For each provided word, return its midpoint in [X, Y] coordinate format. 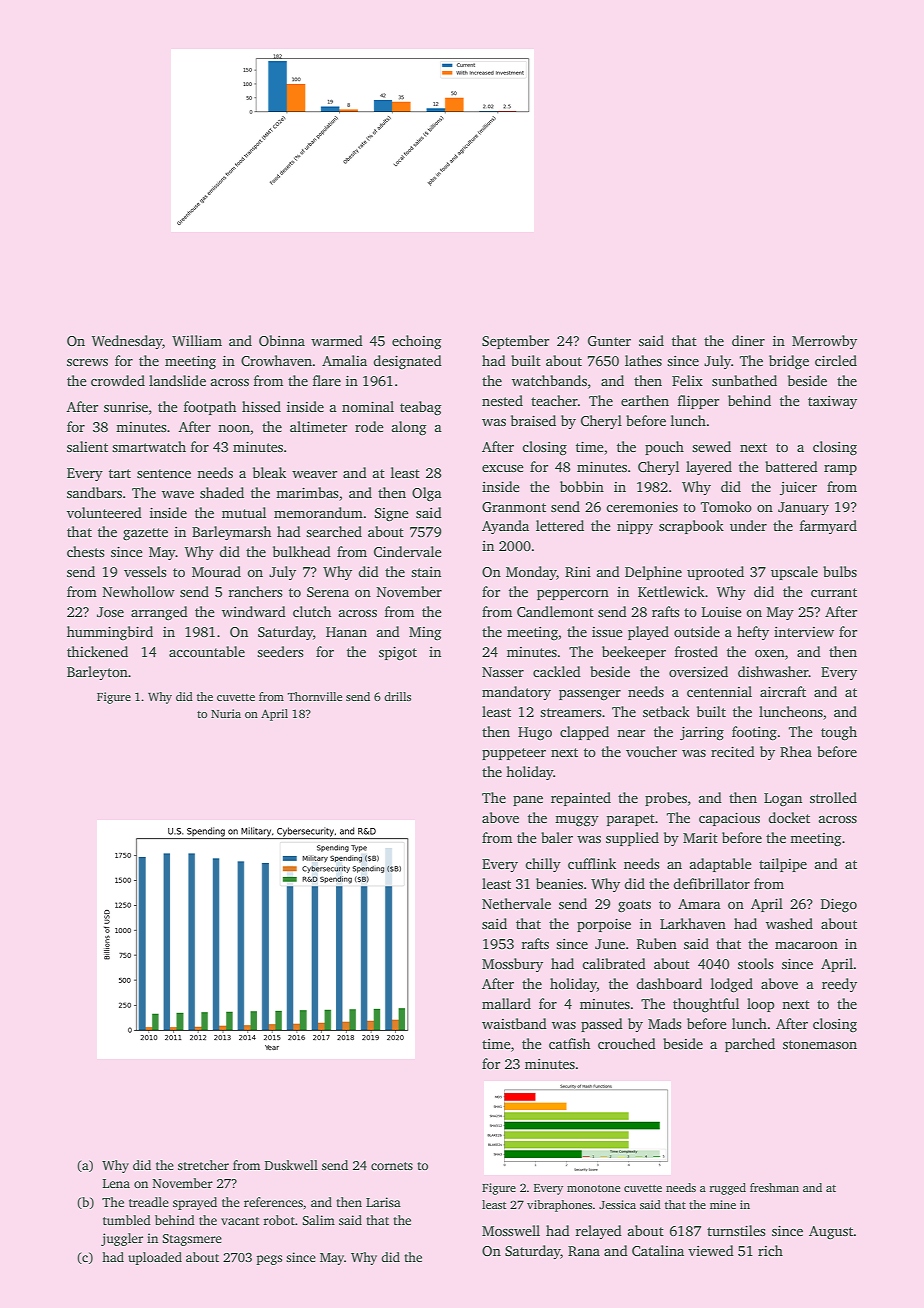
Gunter [609, 341]
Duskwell [291, 1165]
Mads [664, 1023]
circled [836, 360]
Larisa [383, 1202]
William [197, 340]
